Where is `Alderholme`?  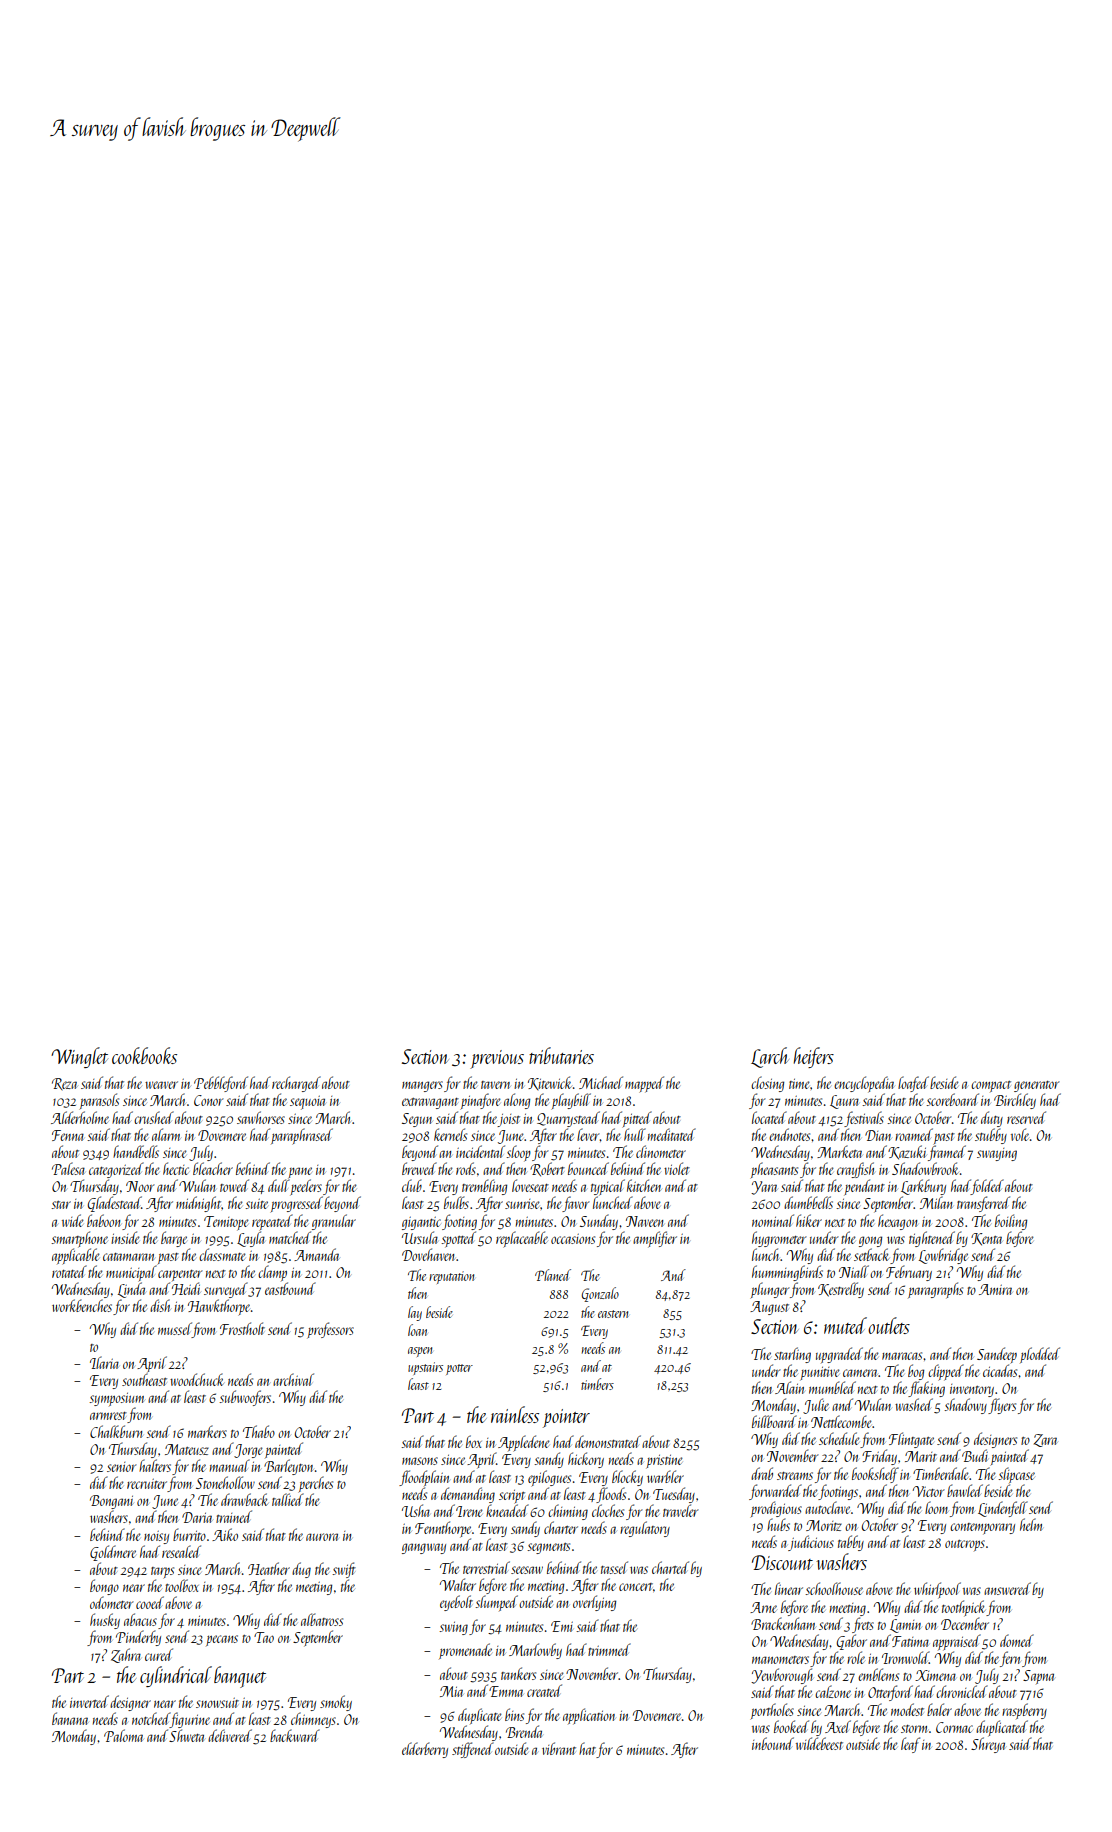 Alderholme is located at coordinates (80, 1117).
